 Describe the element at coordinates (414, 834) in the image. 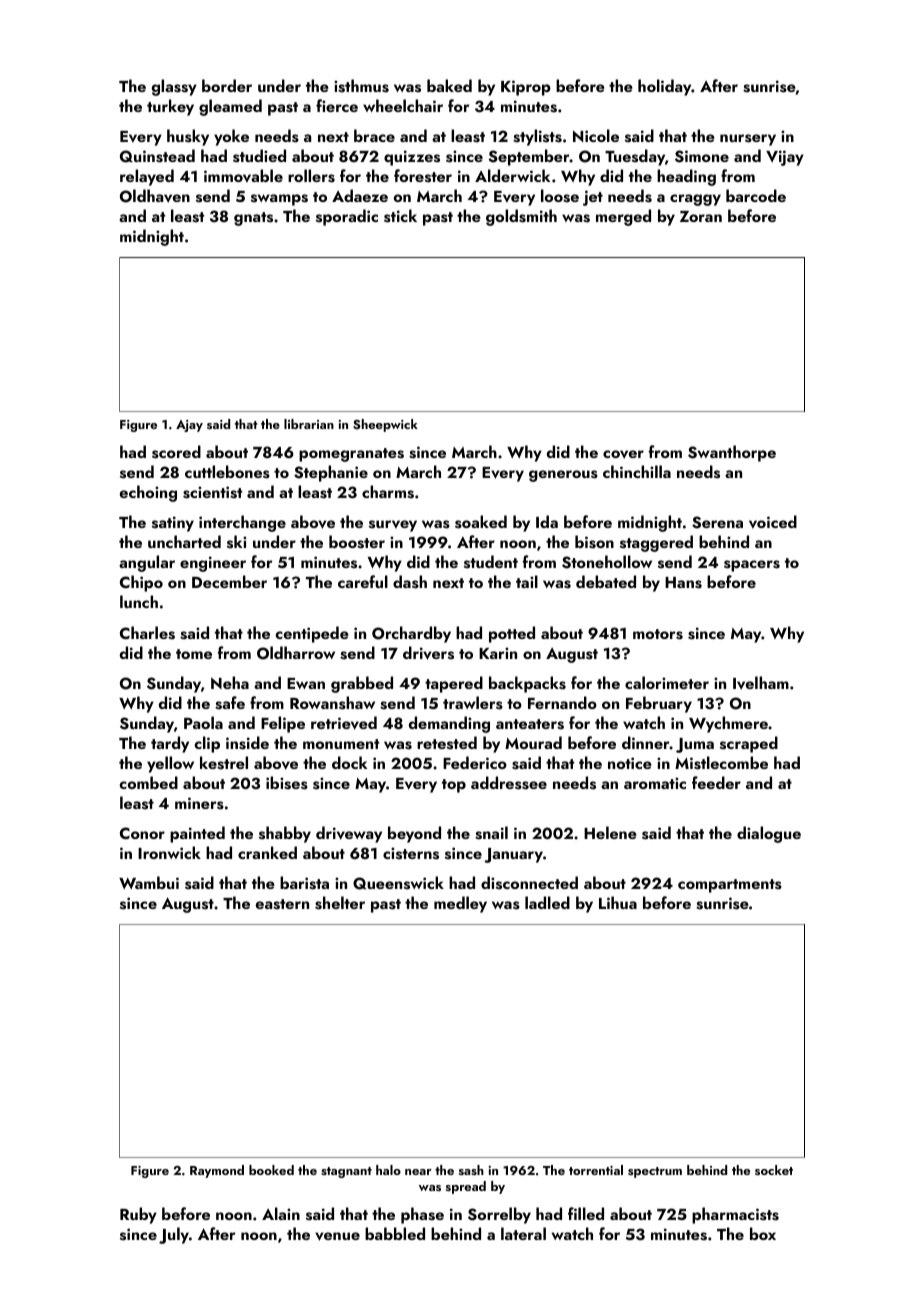

I see `beyond` at that location.
